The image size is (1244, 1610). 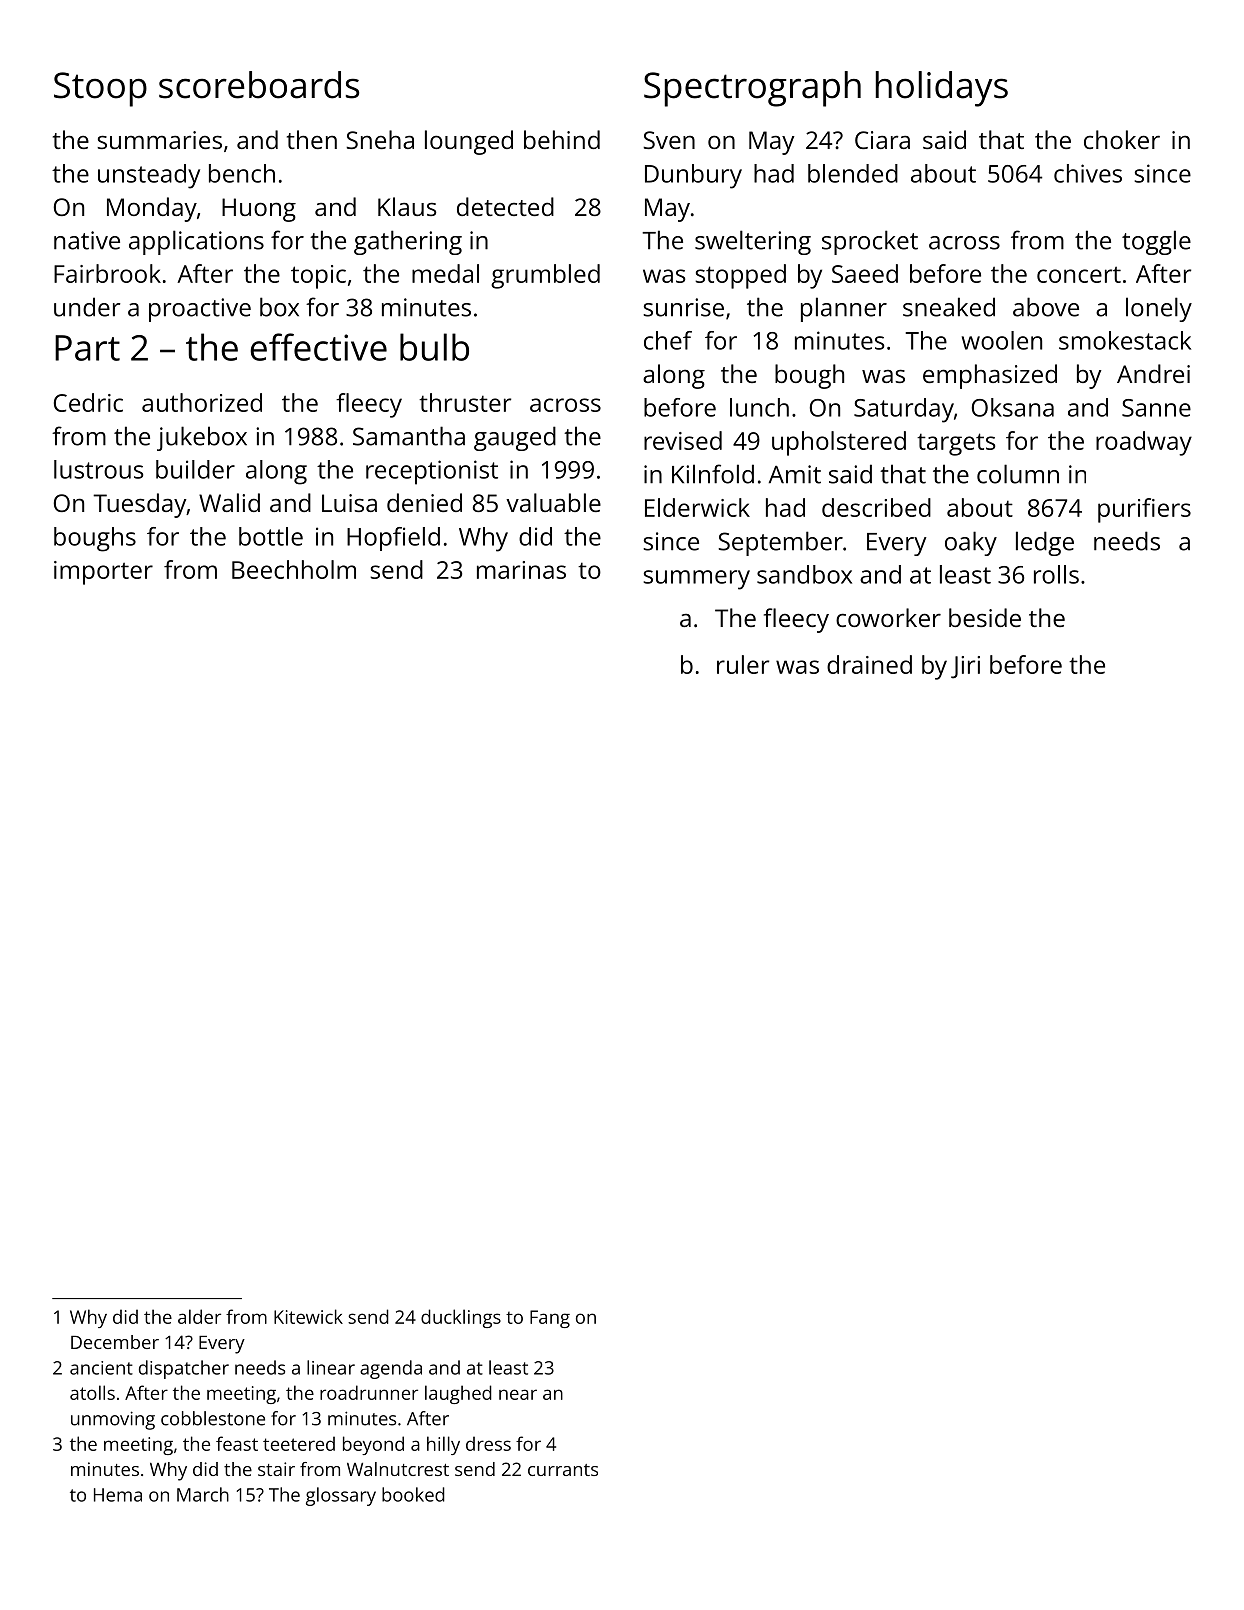 I want to click on Hema, so click(x=118, y=1495).
